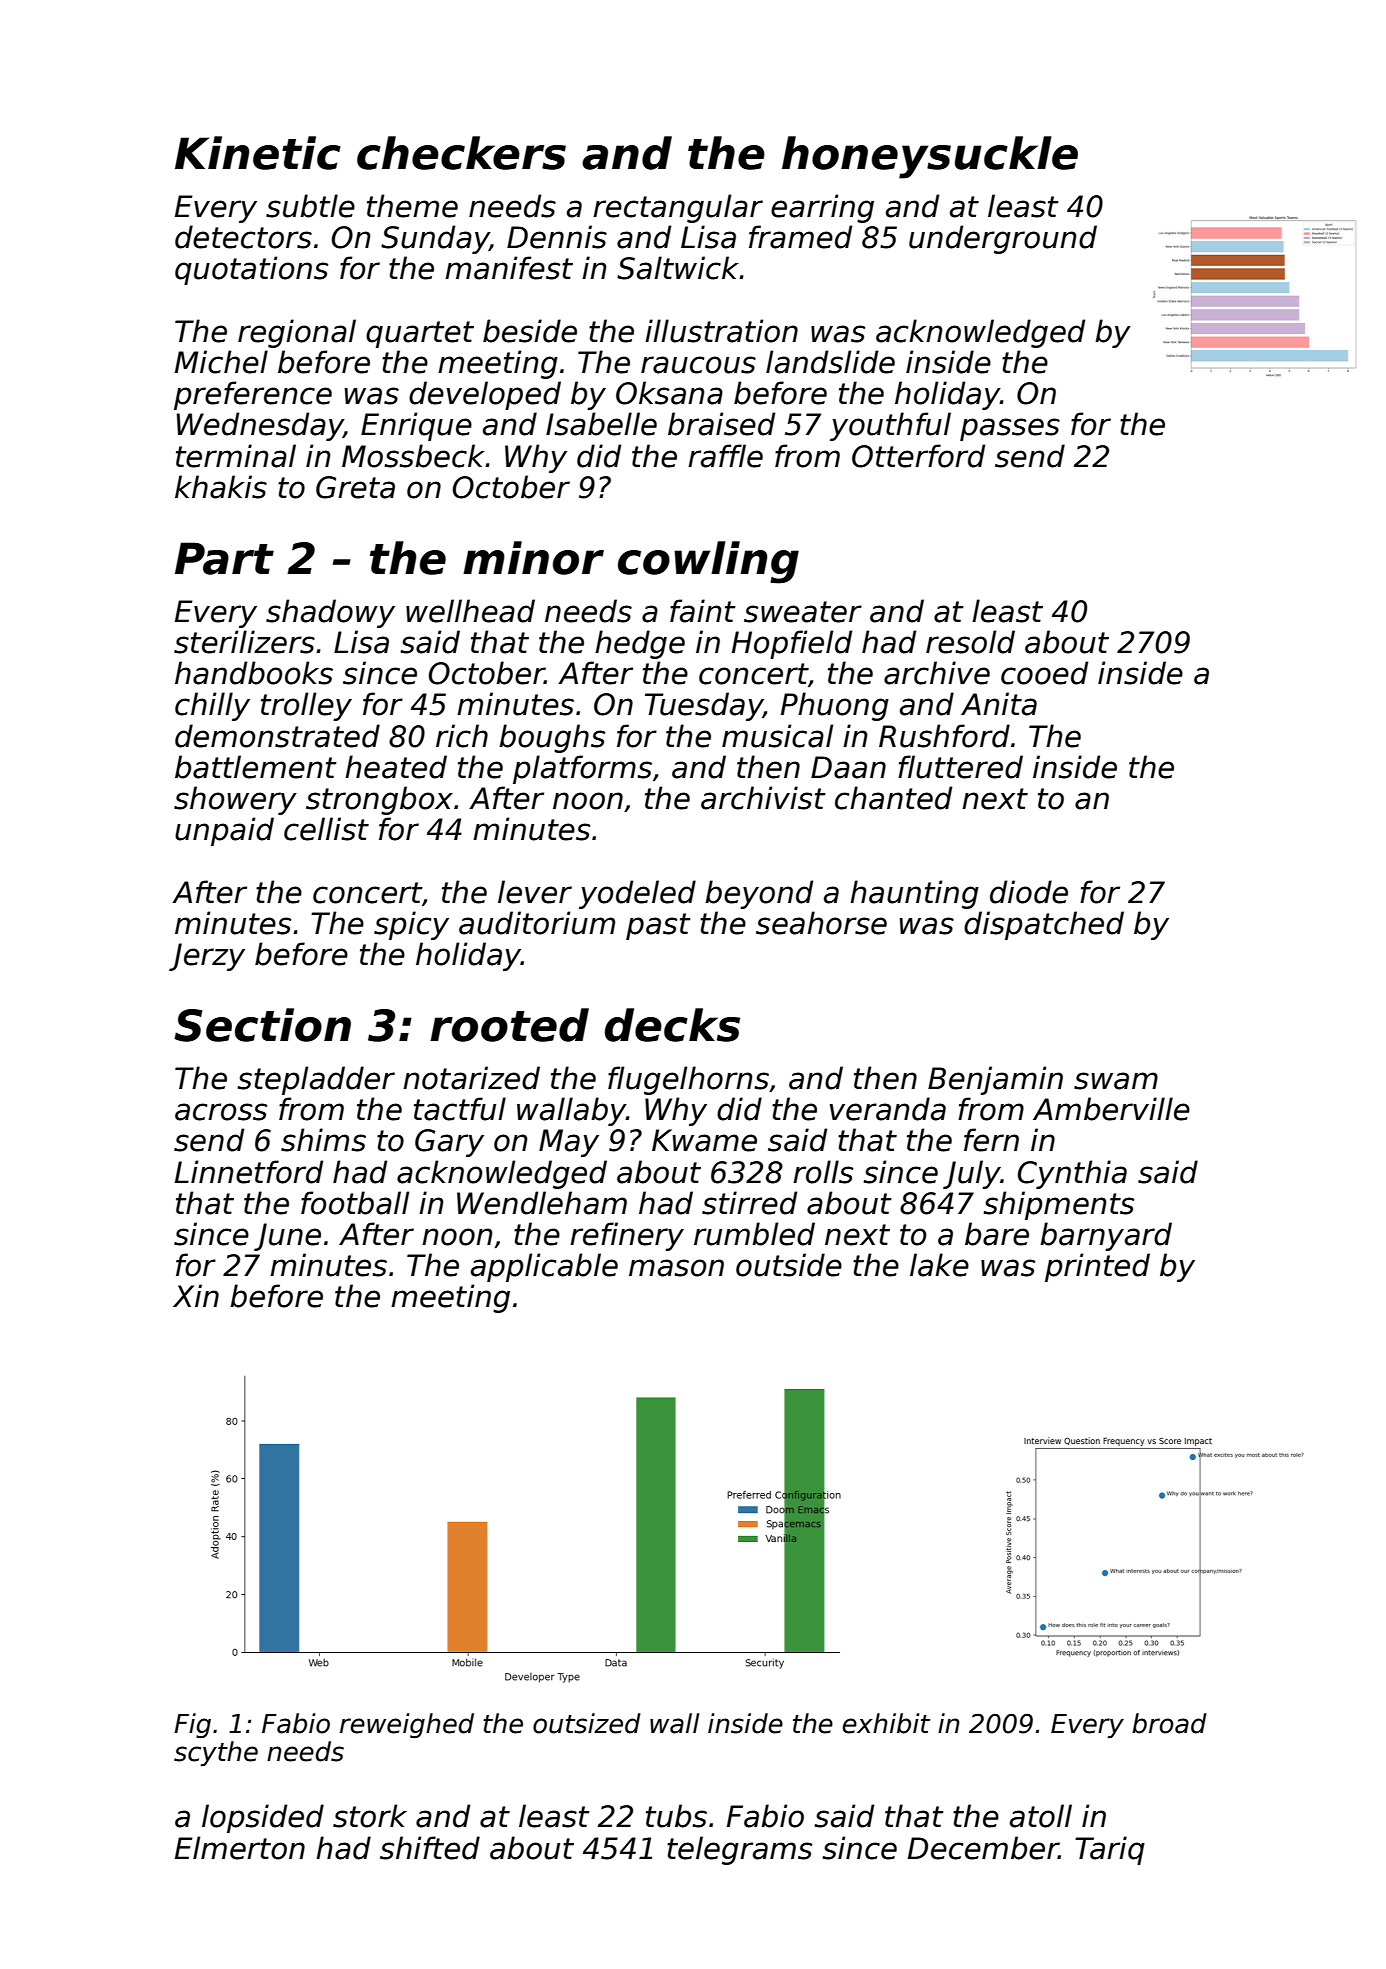 The height and width of the screenshot is (1969, 1386). What do you see at coordinates (243, 237) in the screenshot?
I see `detectors` at bounding box center [243, 237].
